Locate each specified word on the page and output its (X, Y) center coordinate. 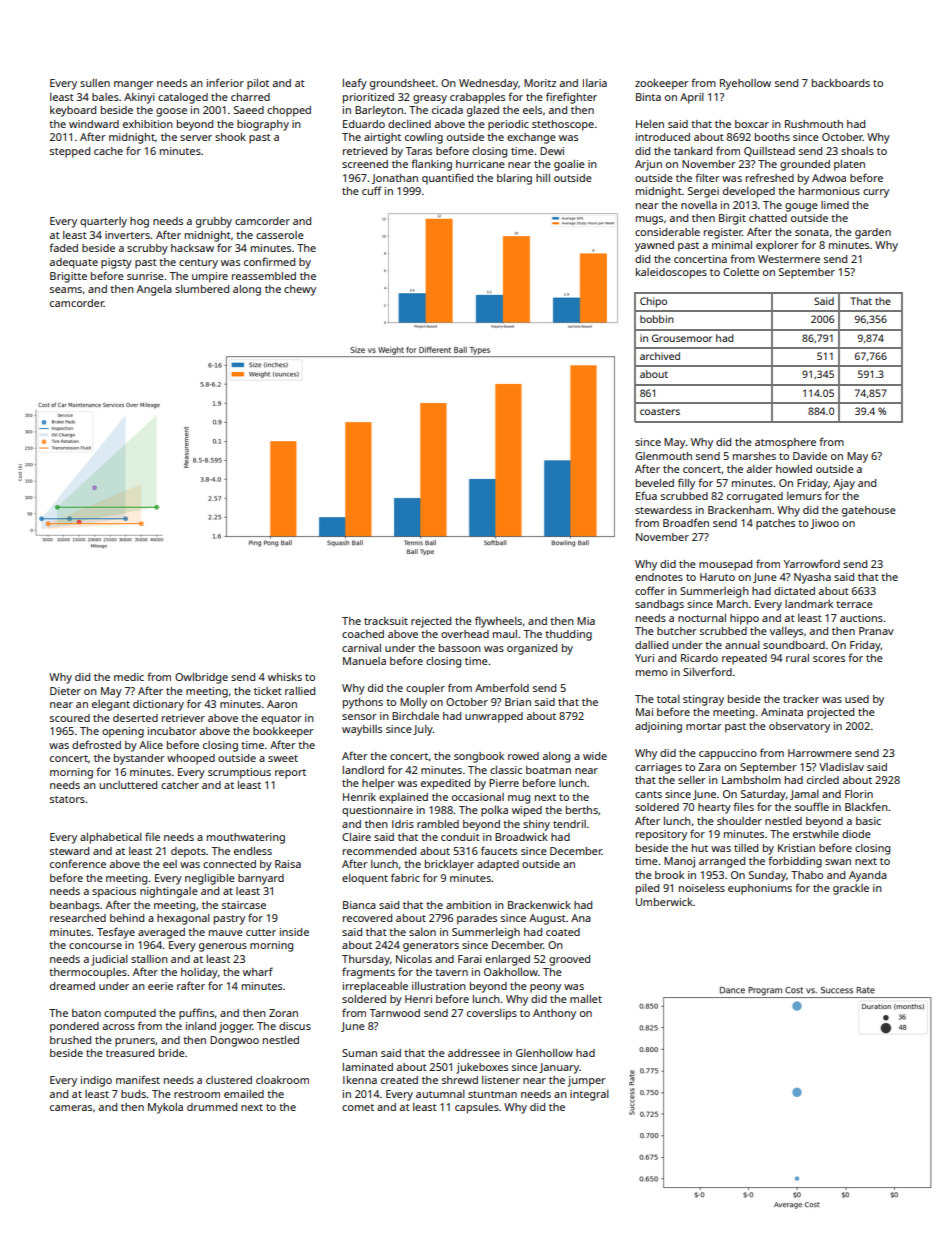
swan (838, 862)
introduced (663, 137)
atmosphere (785, 443)
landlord (363, 770)
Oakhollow (511, 972)
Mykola (165, 1108)
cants (648, 794)
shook (230, 137)
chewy (300, 290)
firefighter (571, 98)
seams (66, 290)
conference (78, 863)
